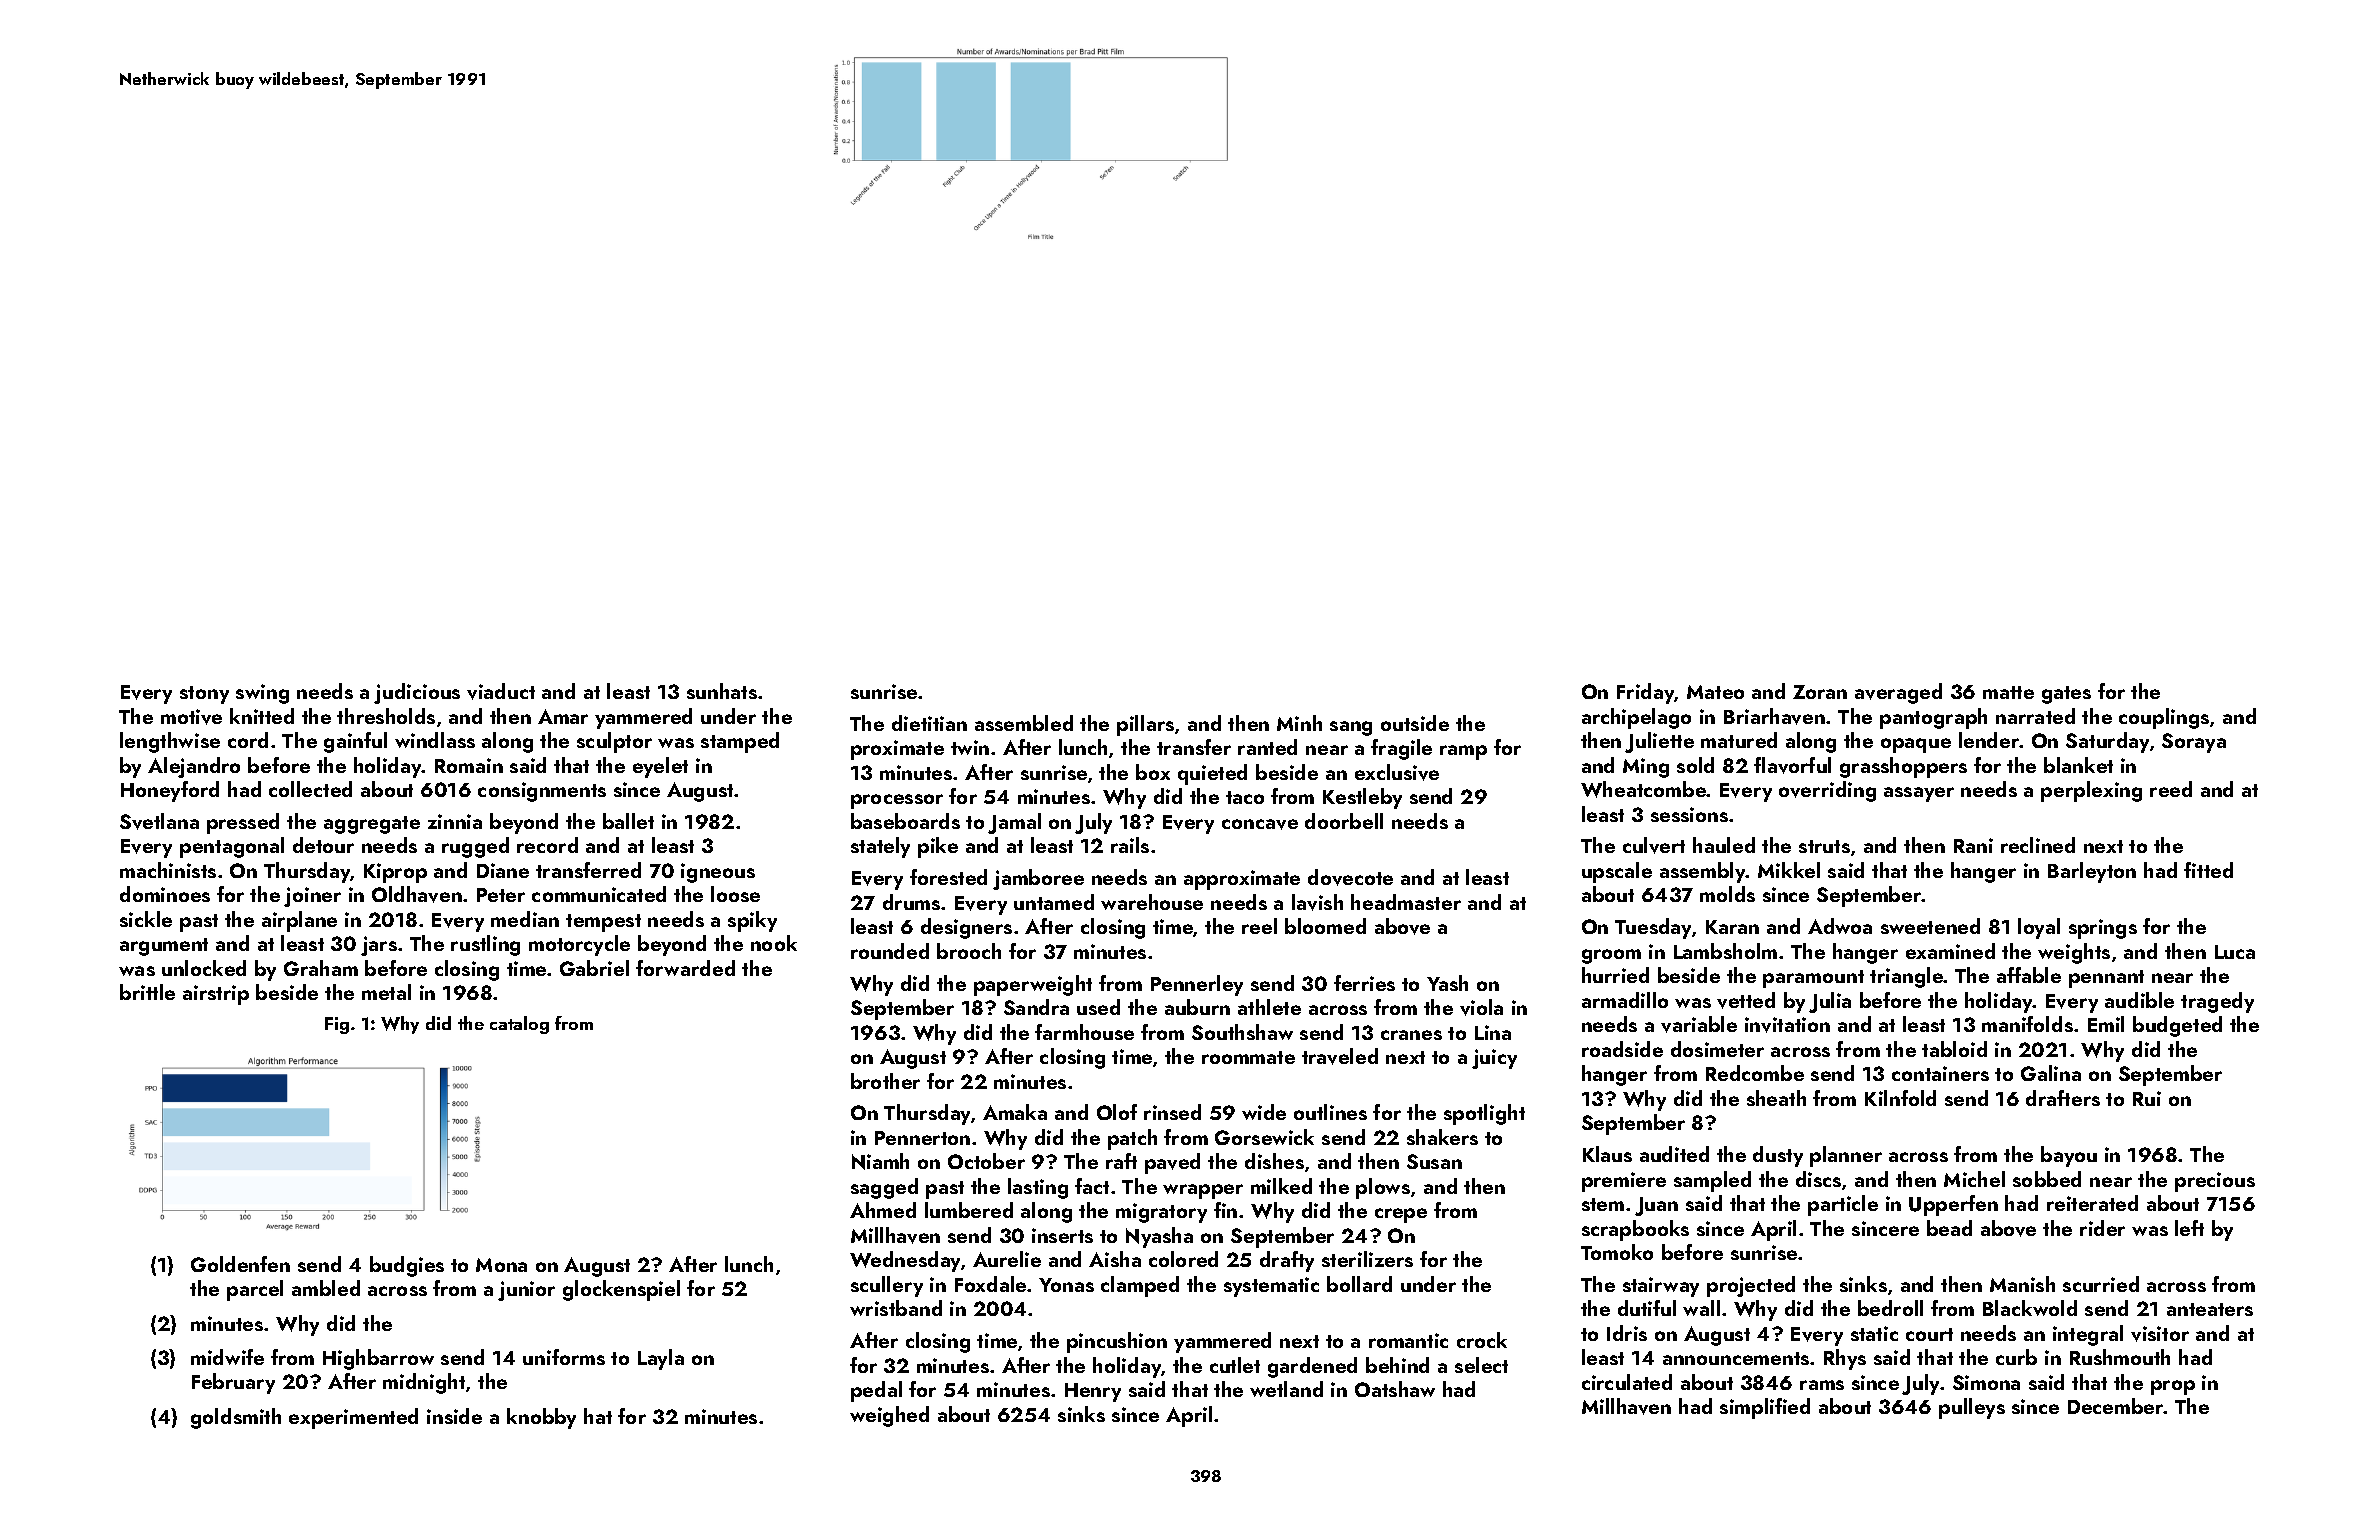 Image resolution: width=2380 pixels, height=1540 pixels. Describe the element at coordinates (1818, 1179) in the screenshot. I see `discs` at that location.
